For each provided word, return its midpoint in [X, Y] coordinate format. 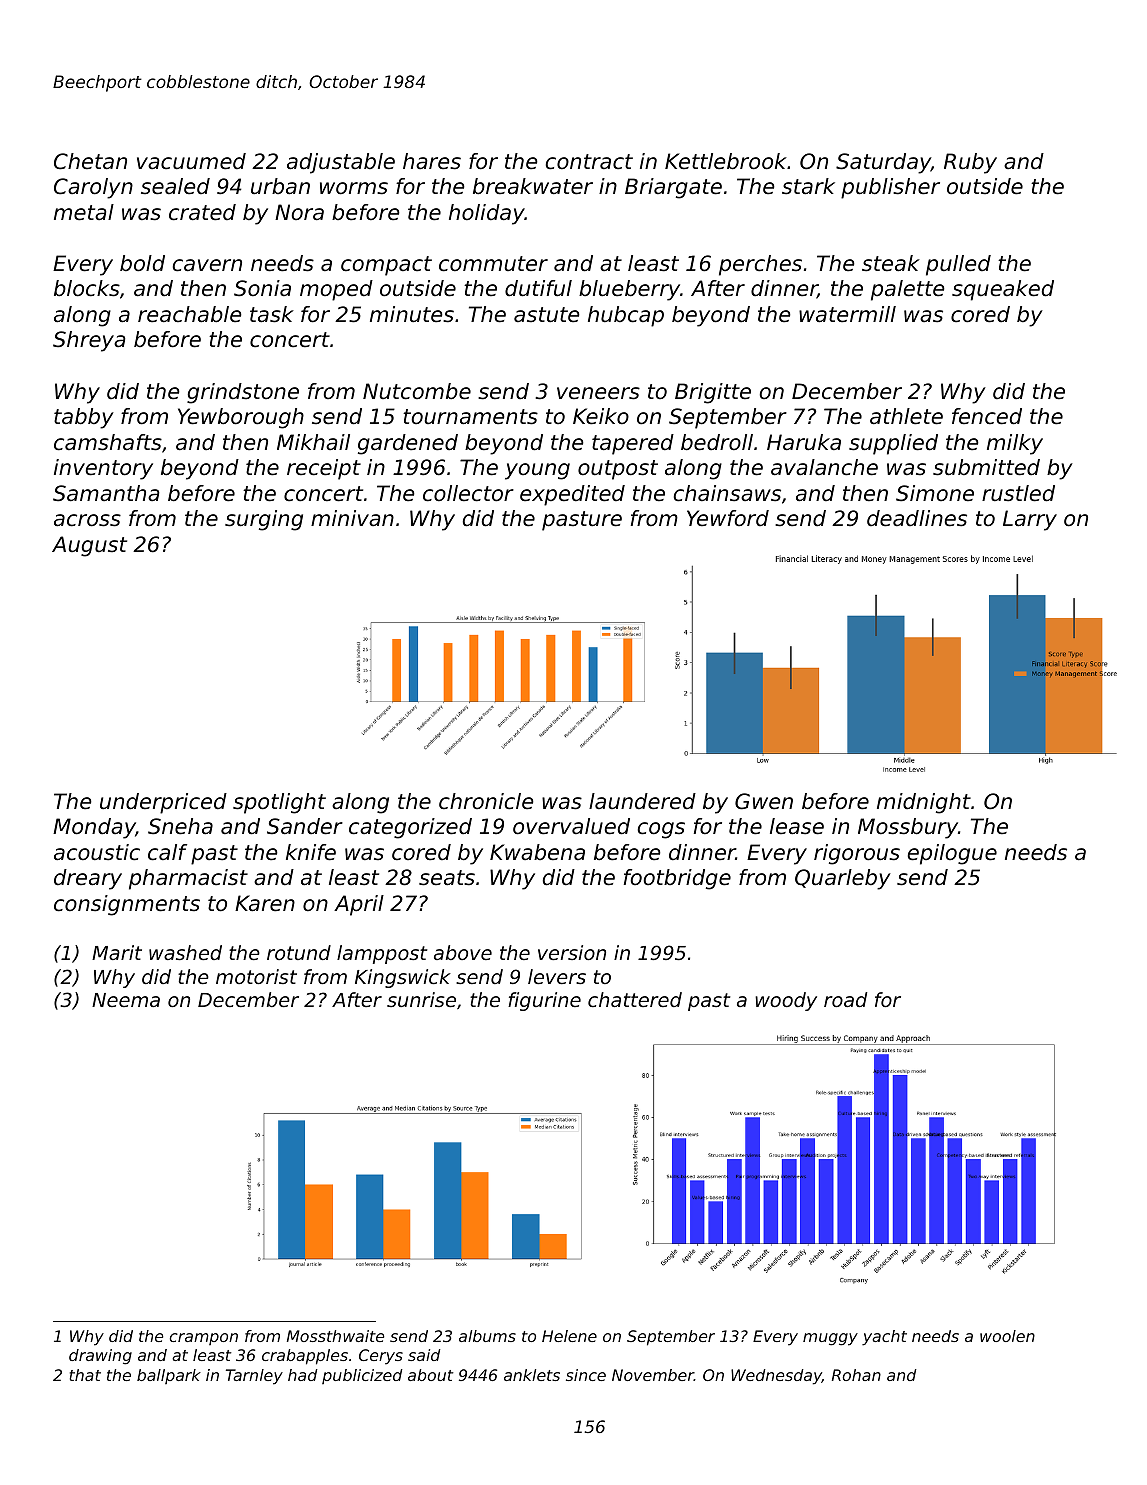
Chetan [90, 161]
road [845, 999]
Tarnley [254, 1377]
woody [786, 1001]
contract [589, 162]
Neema [126, 1000]
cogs [661, 830]
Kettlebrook [726, 161]
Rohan [856, 1375]
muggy [830, 1339]
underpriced [163, 803]
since [586, 1375]
